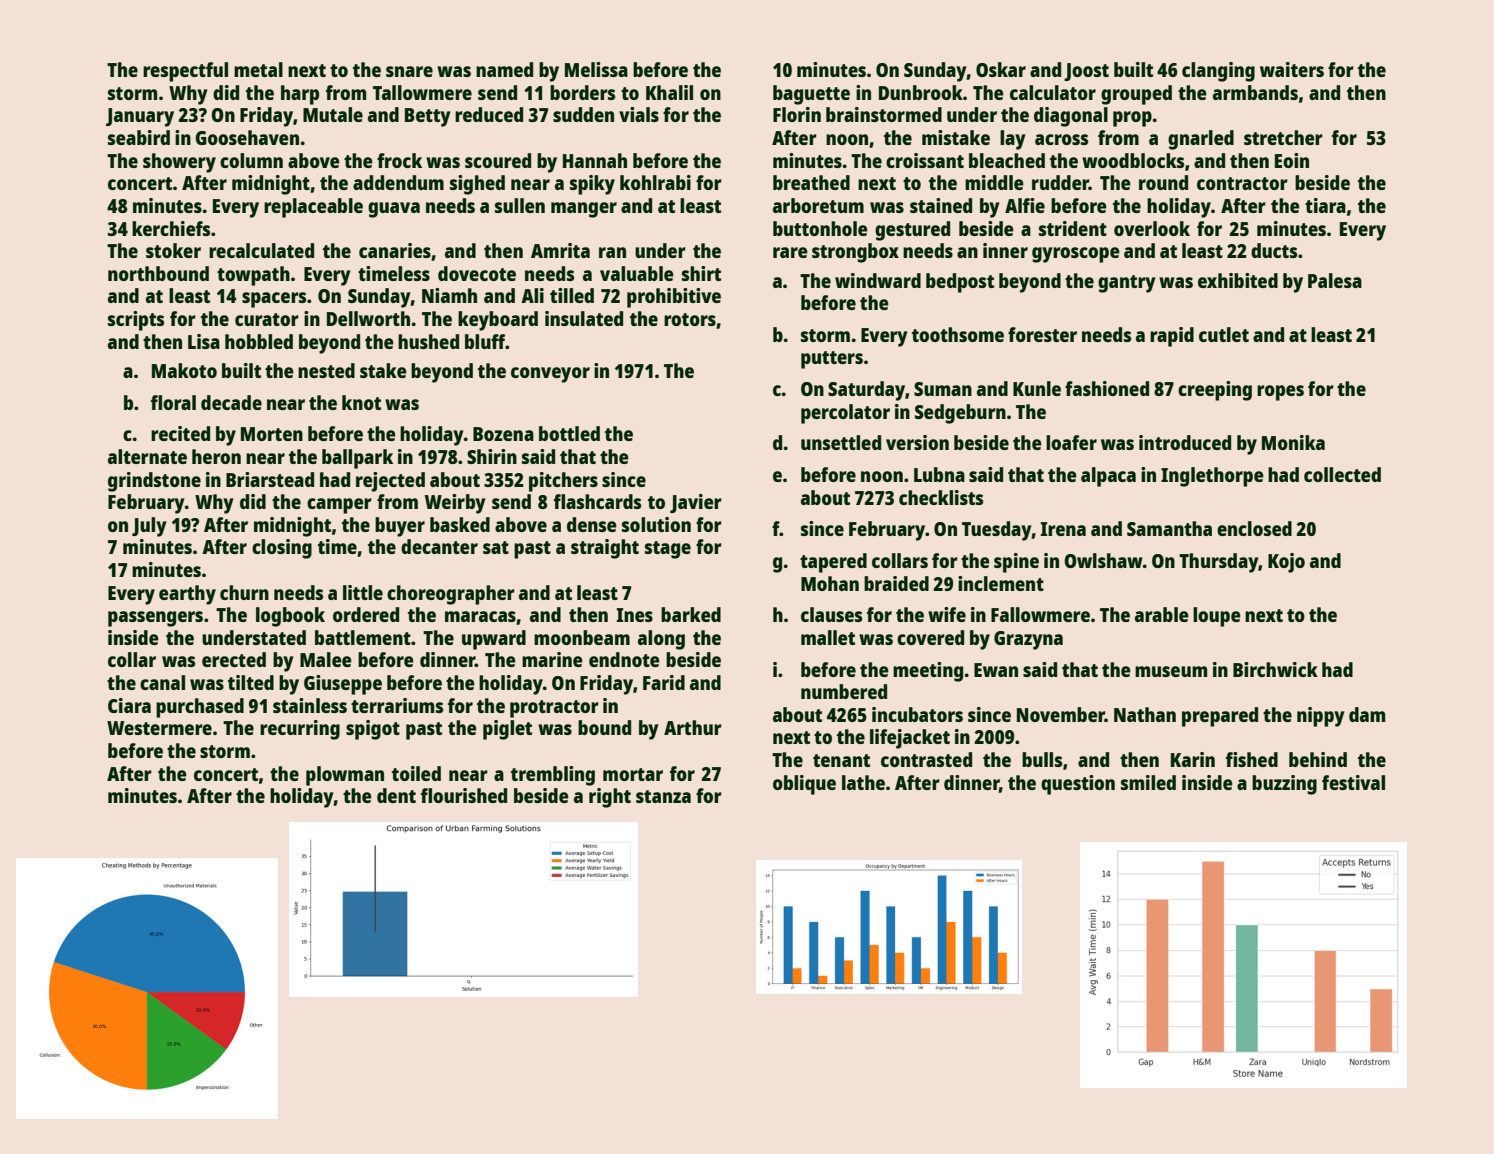 The image size is (1494, 1154). What do you see at coordinates (1217, 617) in the screenshot?
I see `loupe` at bounding box center [1217, 617].
